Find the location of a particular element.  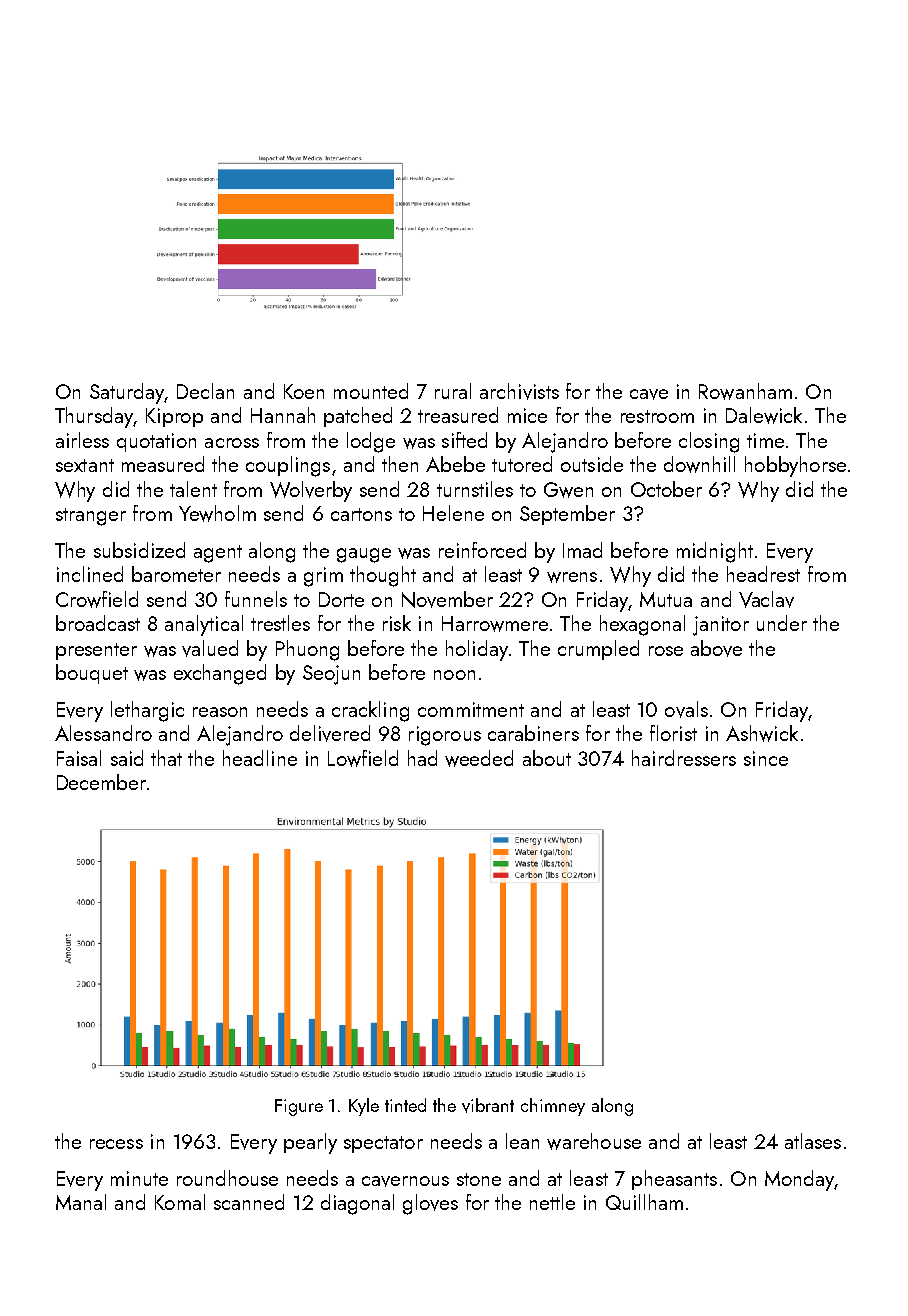

Dalewick is located at coordinates (764, 415).
